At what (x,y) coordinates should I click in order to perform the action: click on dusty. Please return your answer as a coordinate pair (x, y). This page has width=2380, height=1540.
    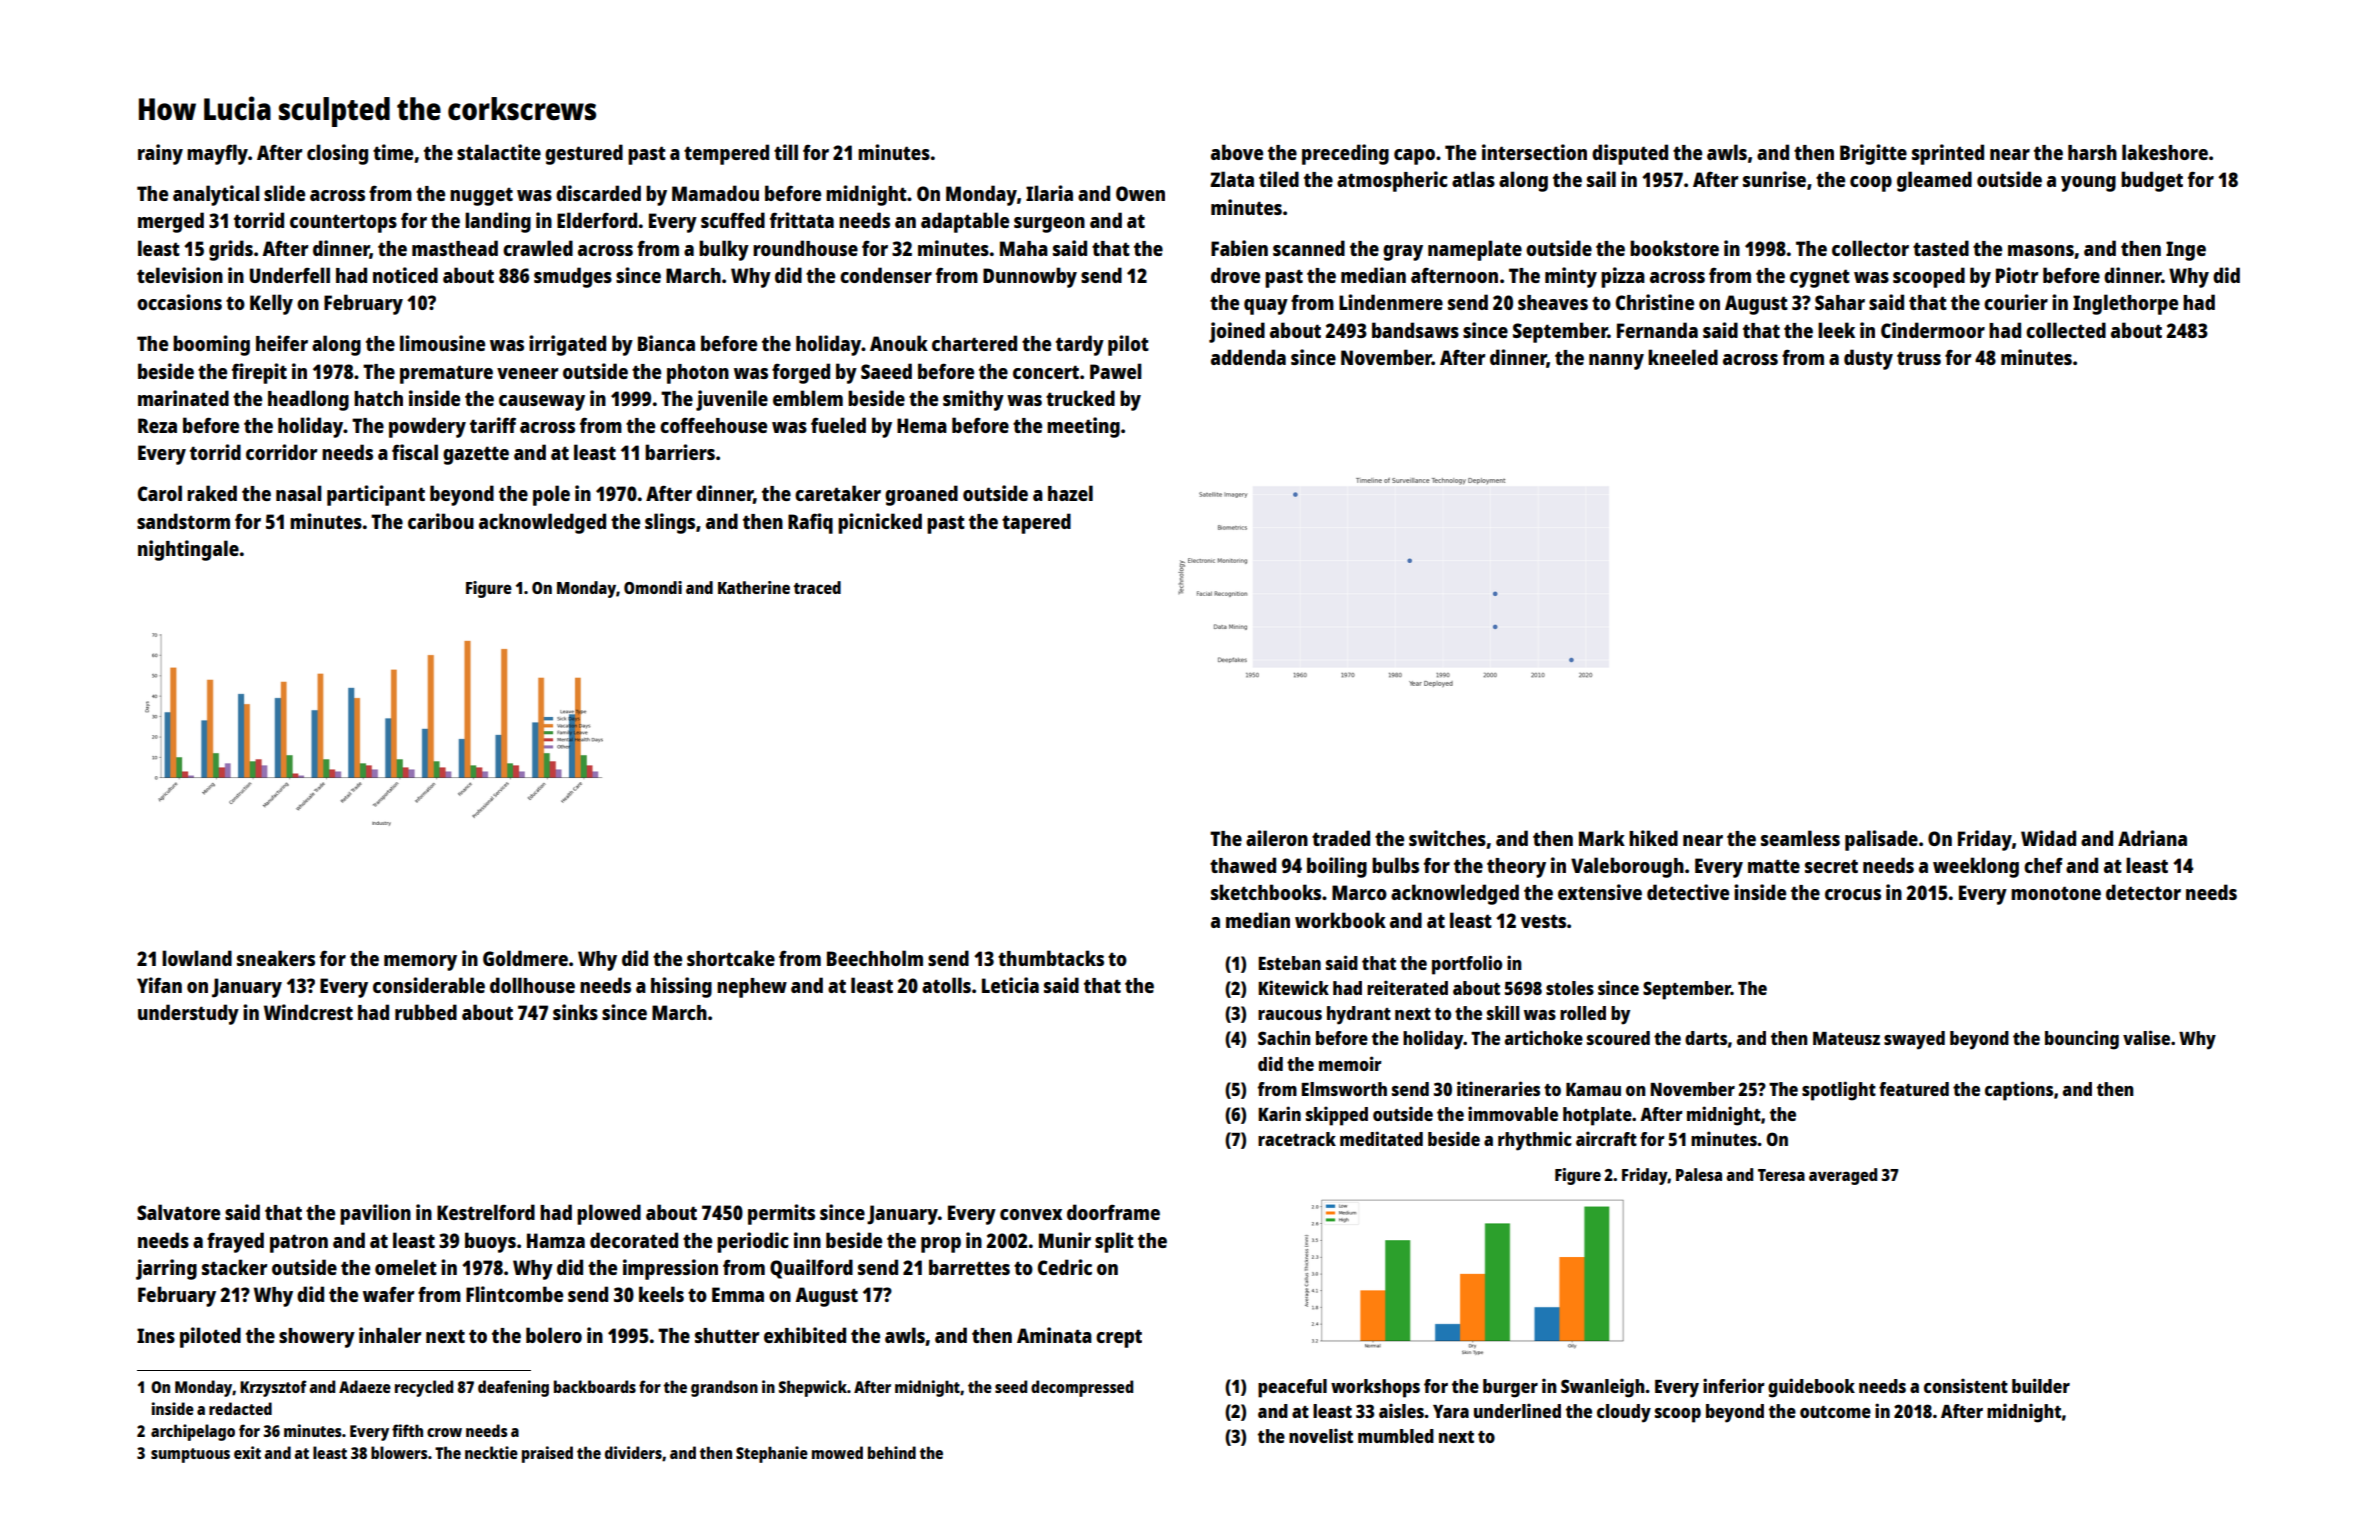
    Looking at the image, I should click on (1868, 359).
